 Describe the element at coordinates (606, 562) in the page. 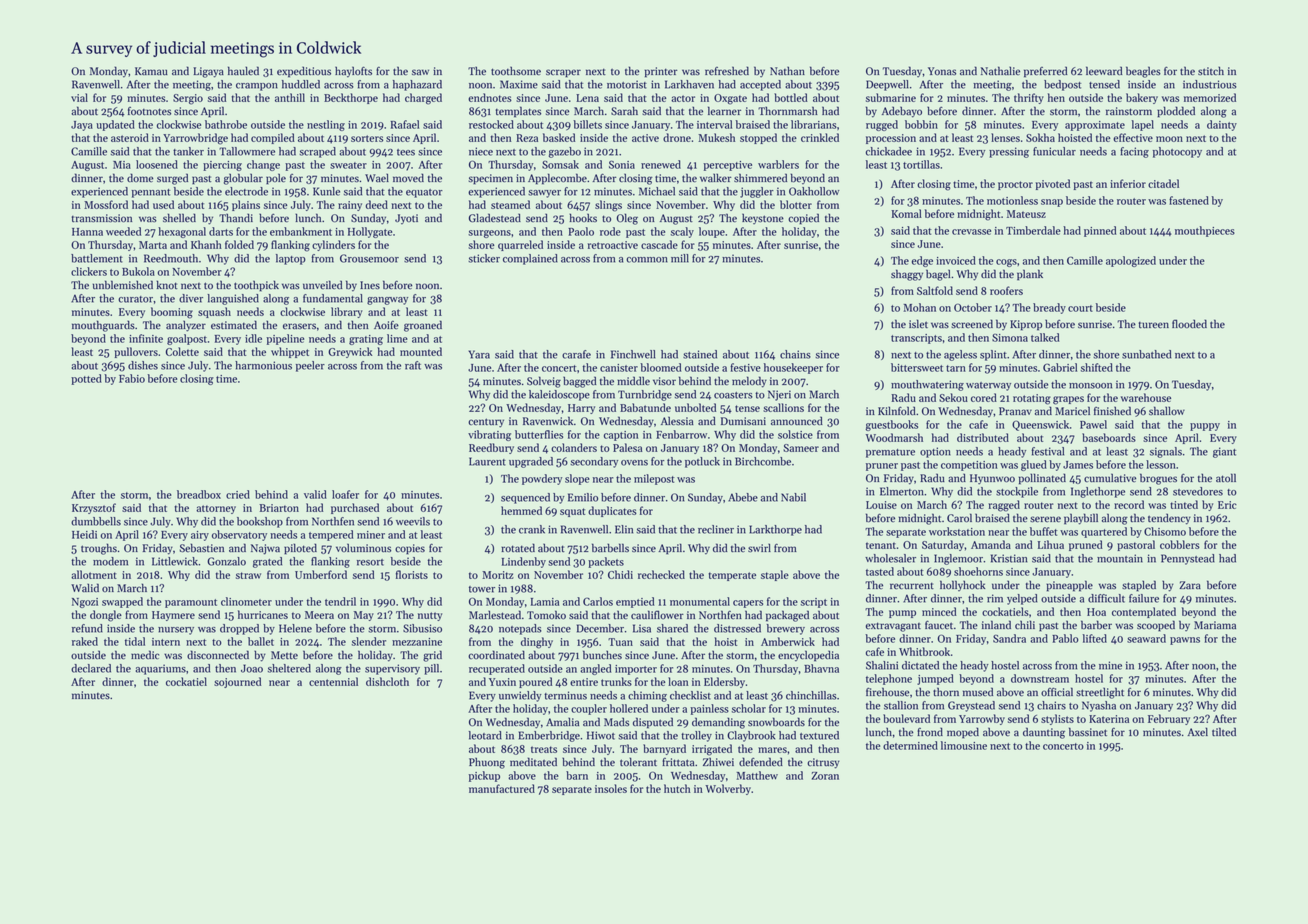

I see `packets` at that location.
